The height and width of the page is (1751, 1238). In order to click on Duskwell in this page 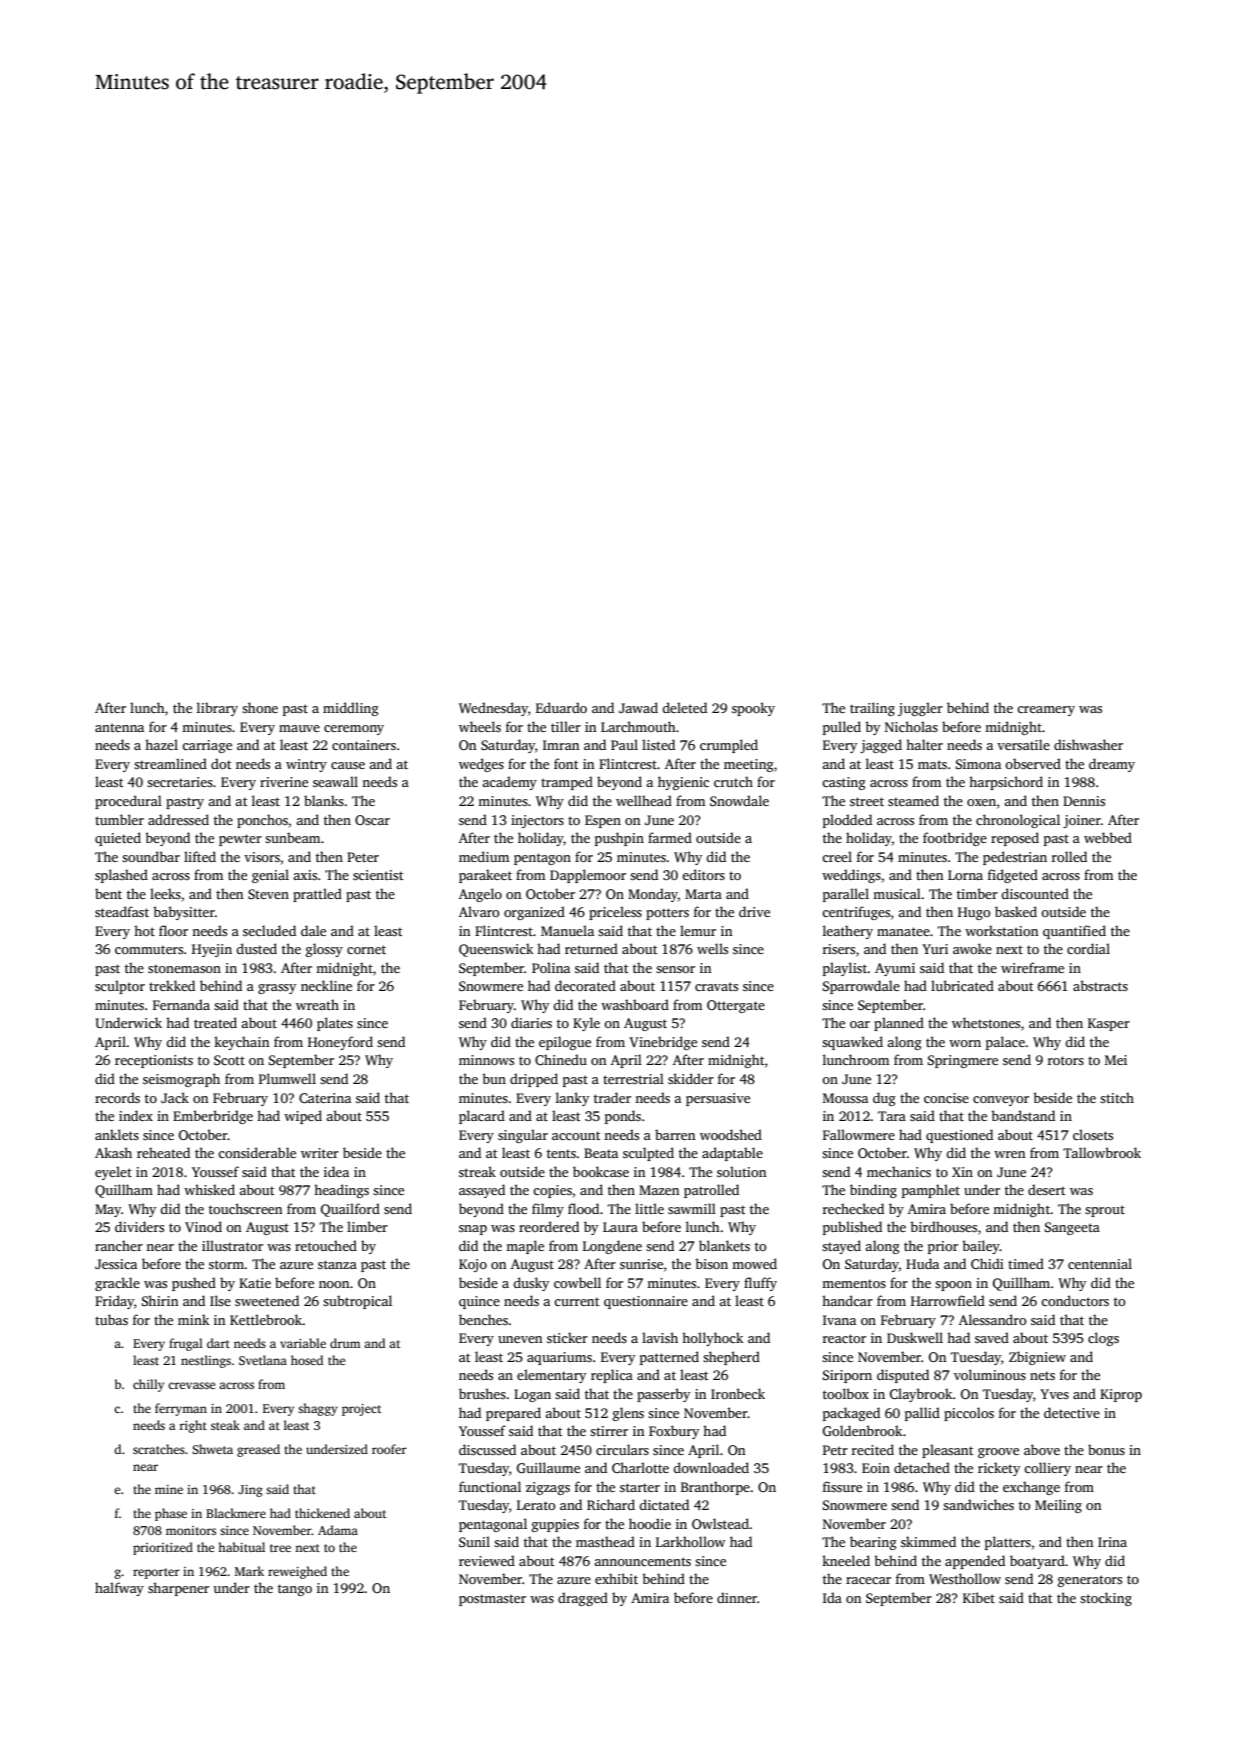, I will do `click(915, 1337)`.
